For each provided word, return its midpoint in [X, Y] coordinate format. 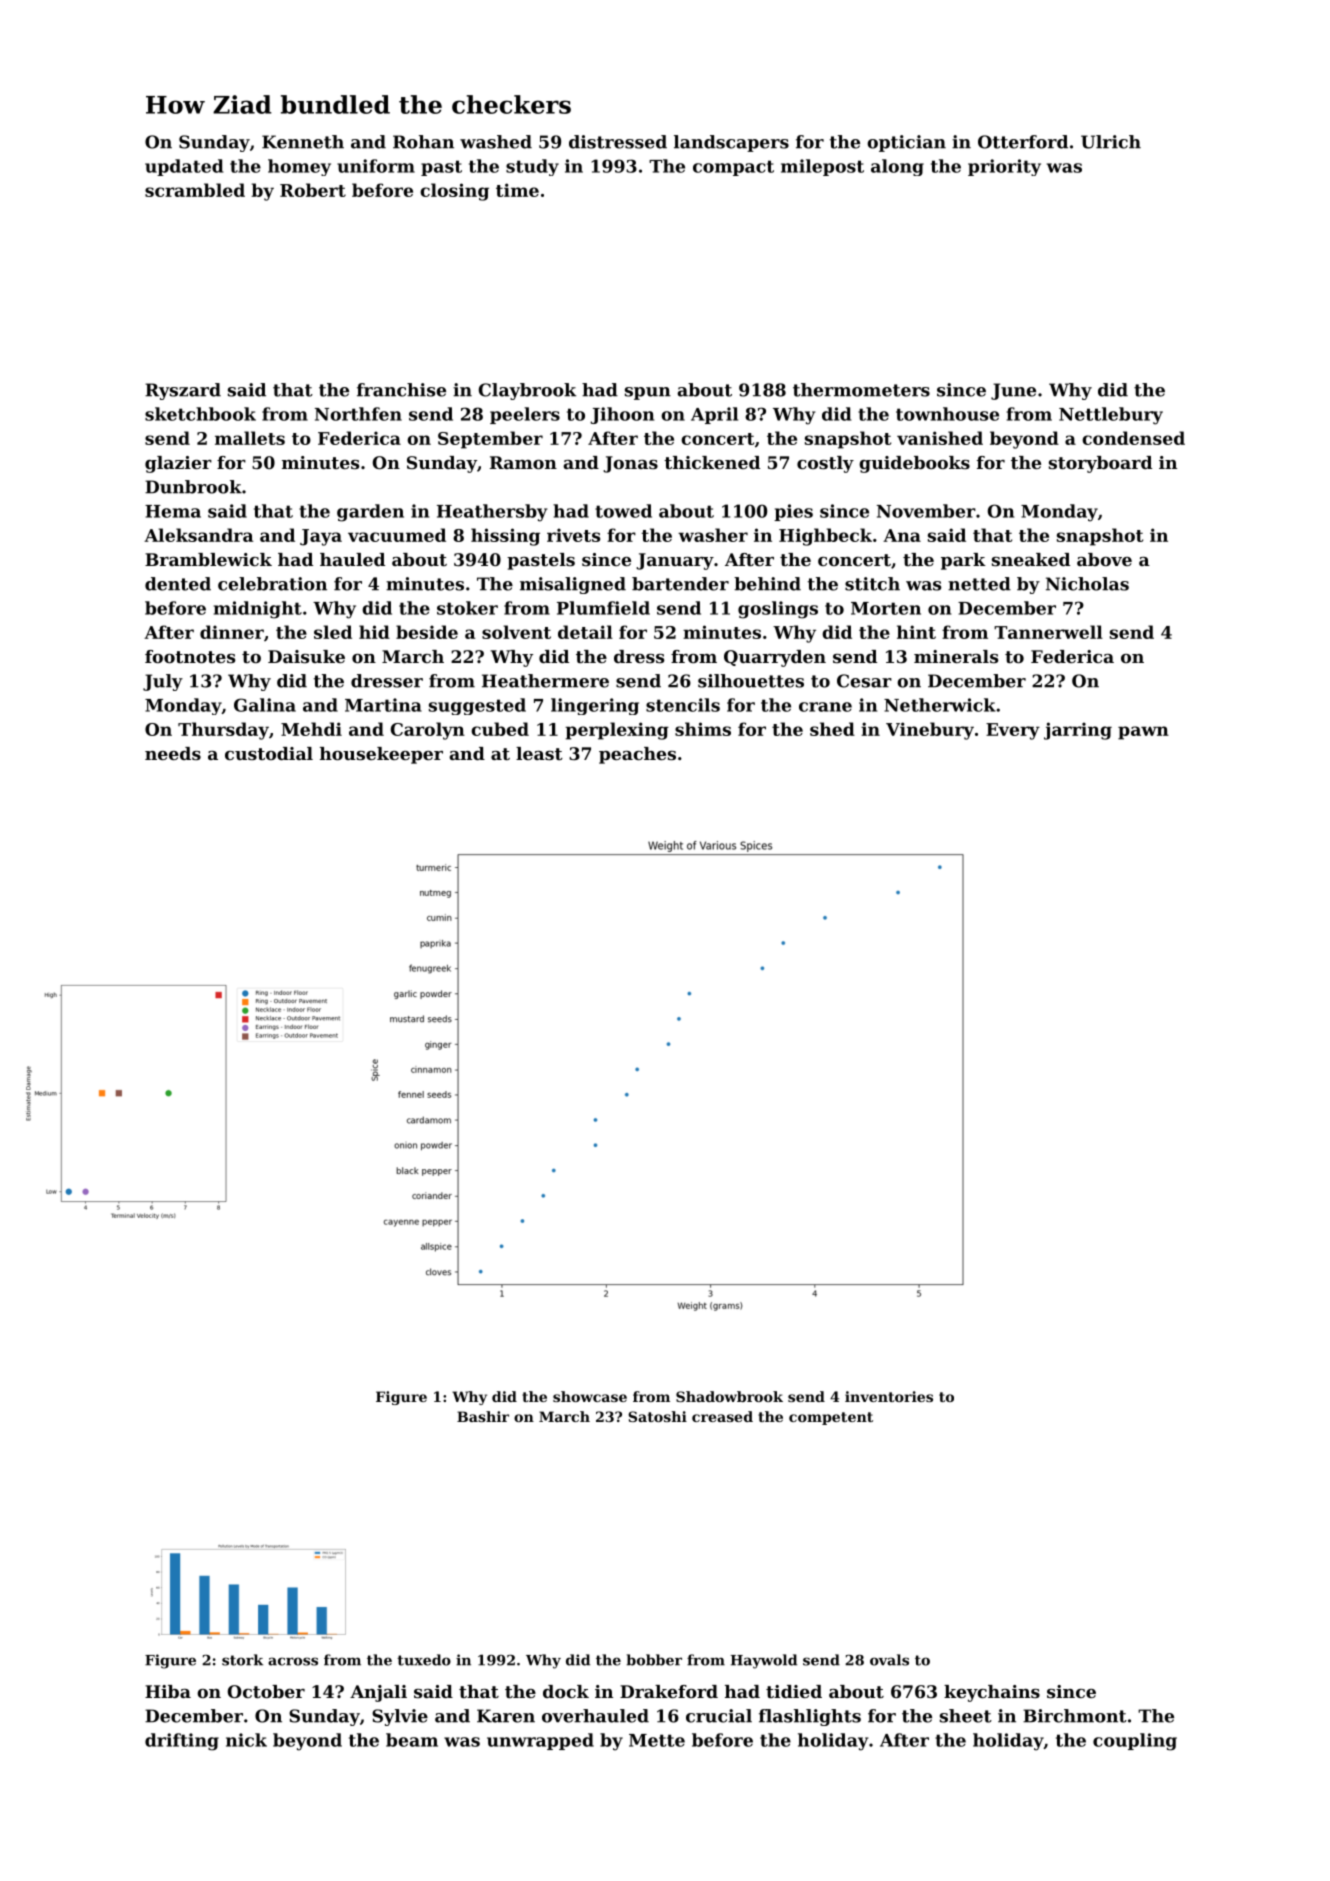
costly [825, 464]
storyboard [1100, 464]
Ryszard [183, 391]
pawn [1143, 733]
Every [1013, 731]
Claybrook [527, 391]
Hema [173, 511]
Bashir [483, 1416]
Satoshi [657, 1416]
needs [173, 753]
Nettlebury [1111, 416]
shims [703, 729]
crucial [719, 1716]
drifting [182, 1742]
